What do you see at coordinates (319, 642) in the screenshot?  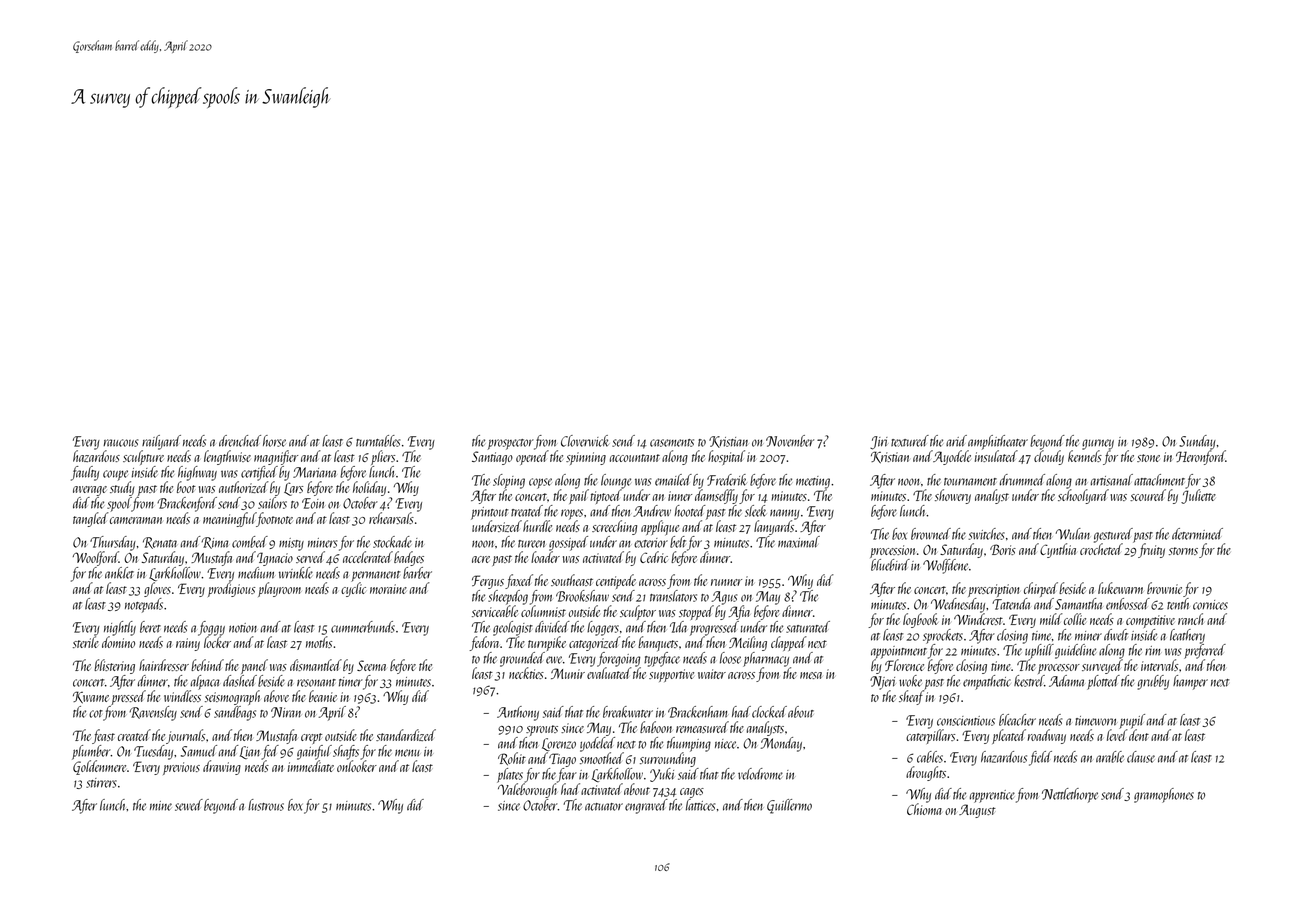 I see `moths` at bounding box center [319, 642].
